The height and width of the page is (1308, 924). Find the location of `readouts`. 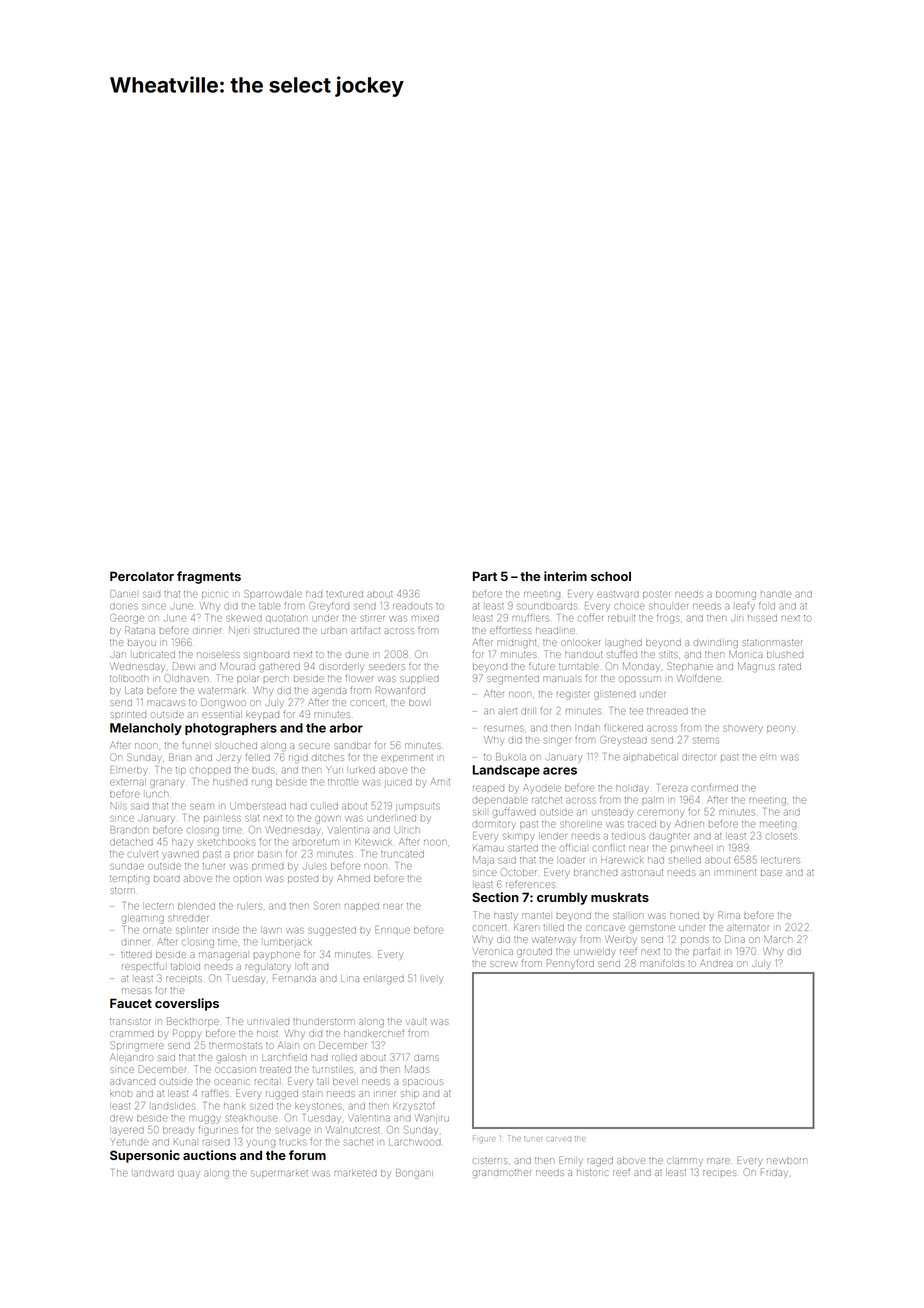

readouts is located at coordinates (412, 606).
